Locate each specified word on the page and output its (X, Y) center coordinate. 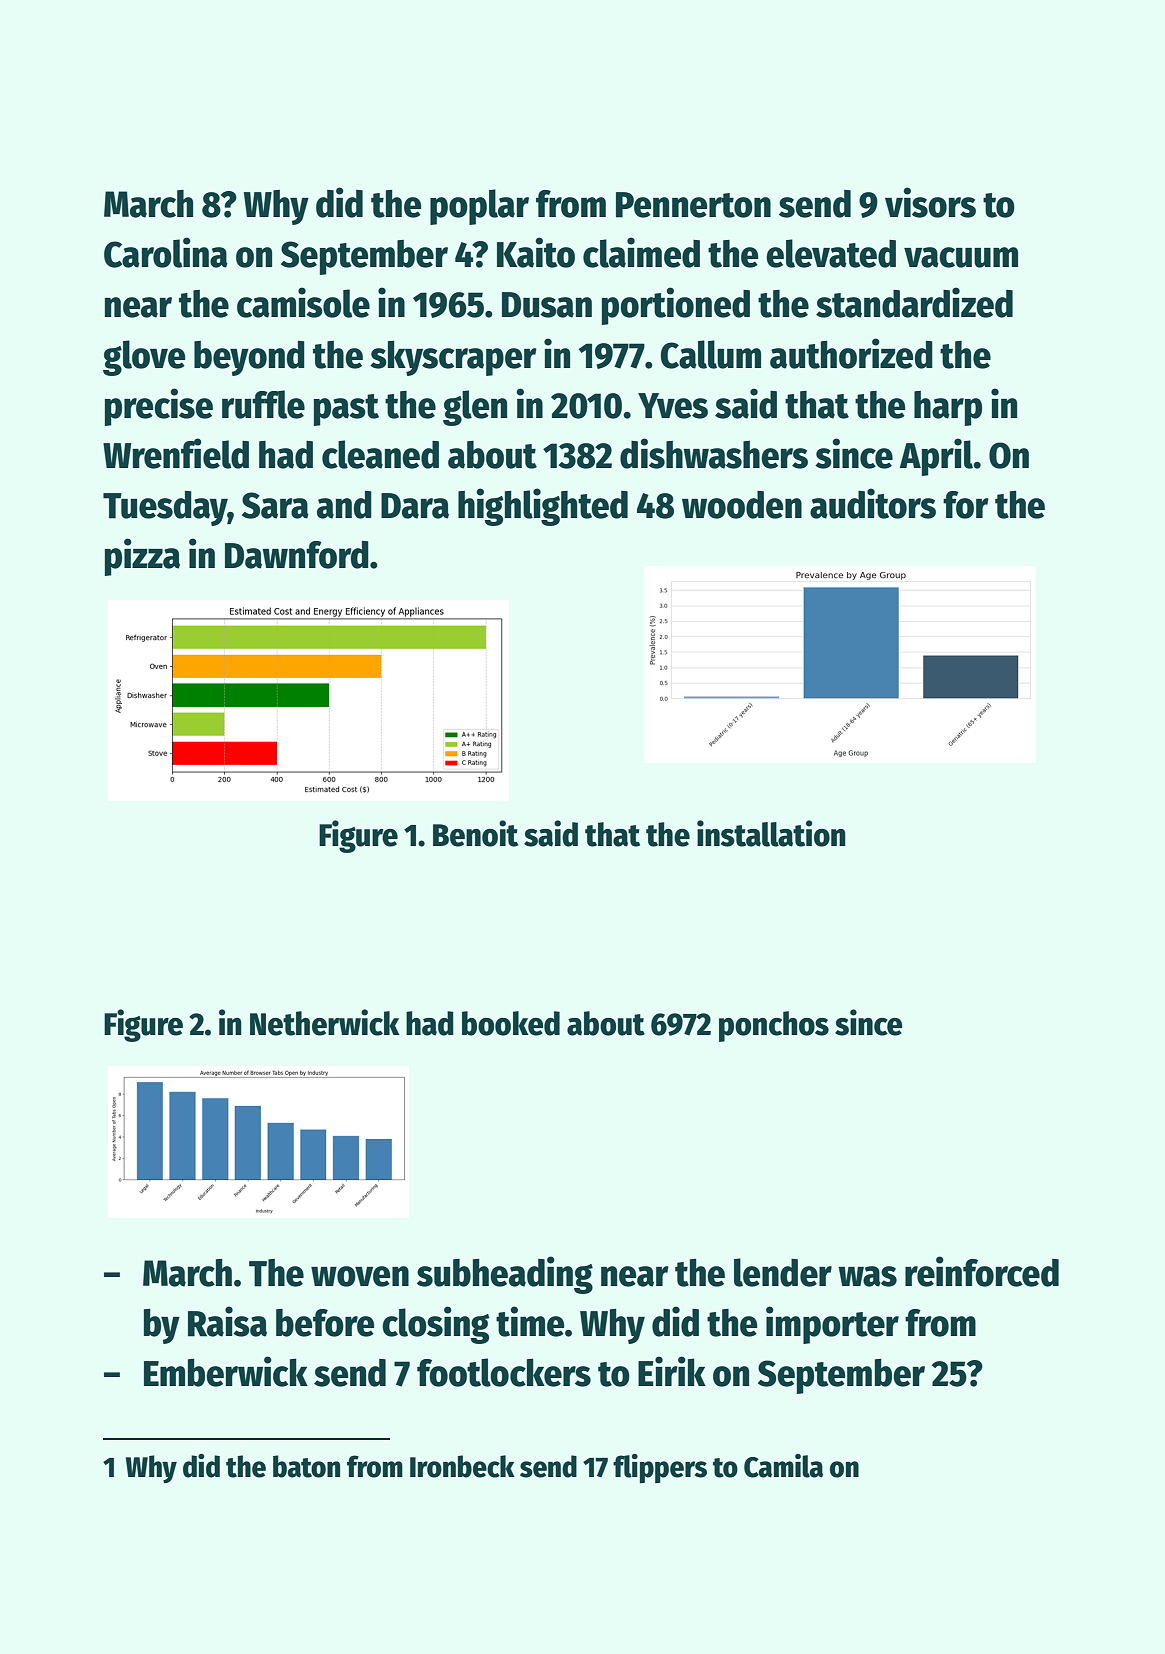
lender (783, 1272)
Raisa (227, 1321)
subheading (505, 1275)
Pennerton (693, 205)
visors (930, 202)
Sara (275, 505)
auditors (873, 503)
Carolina (166, 252)
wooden (742, 505)
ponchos (774, 1026)
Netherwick (324, 1022)
